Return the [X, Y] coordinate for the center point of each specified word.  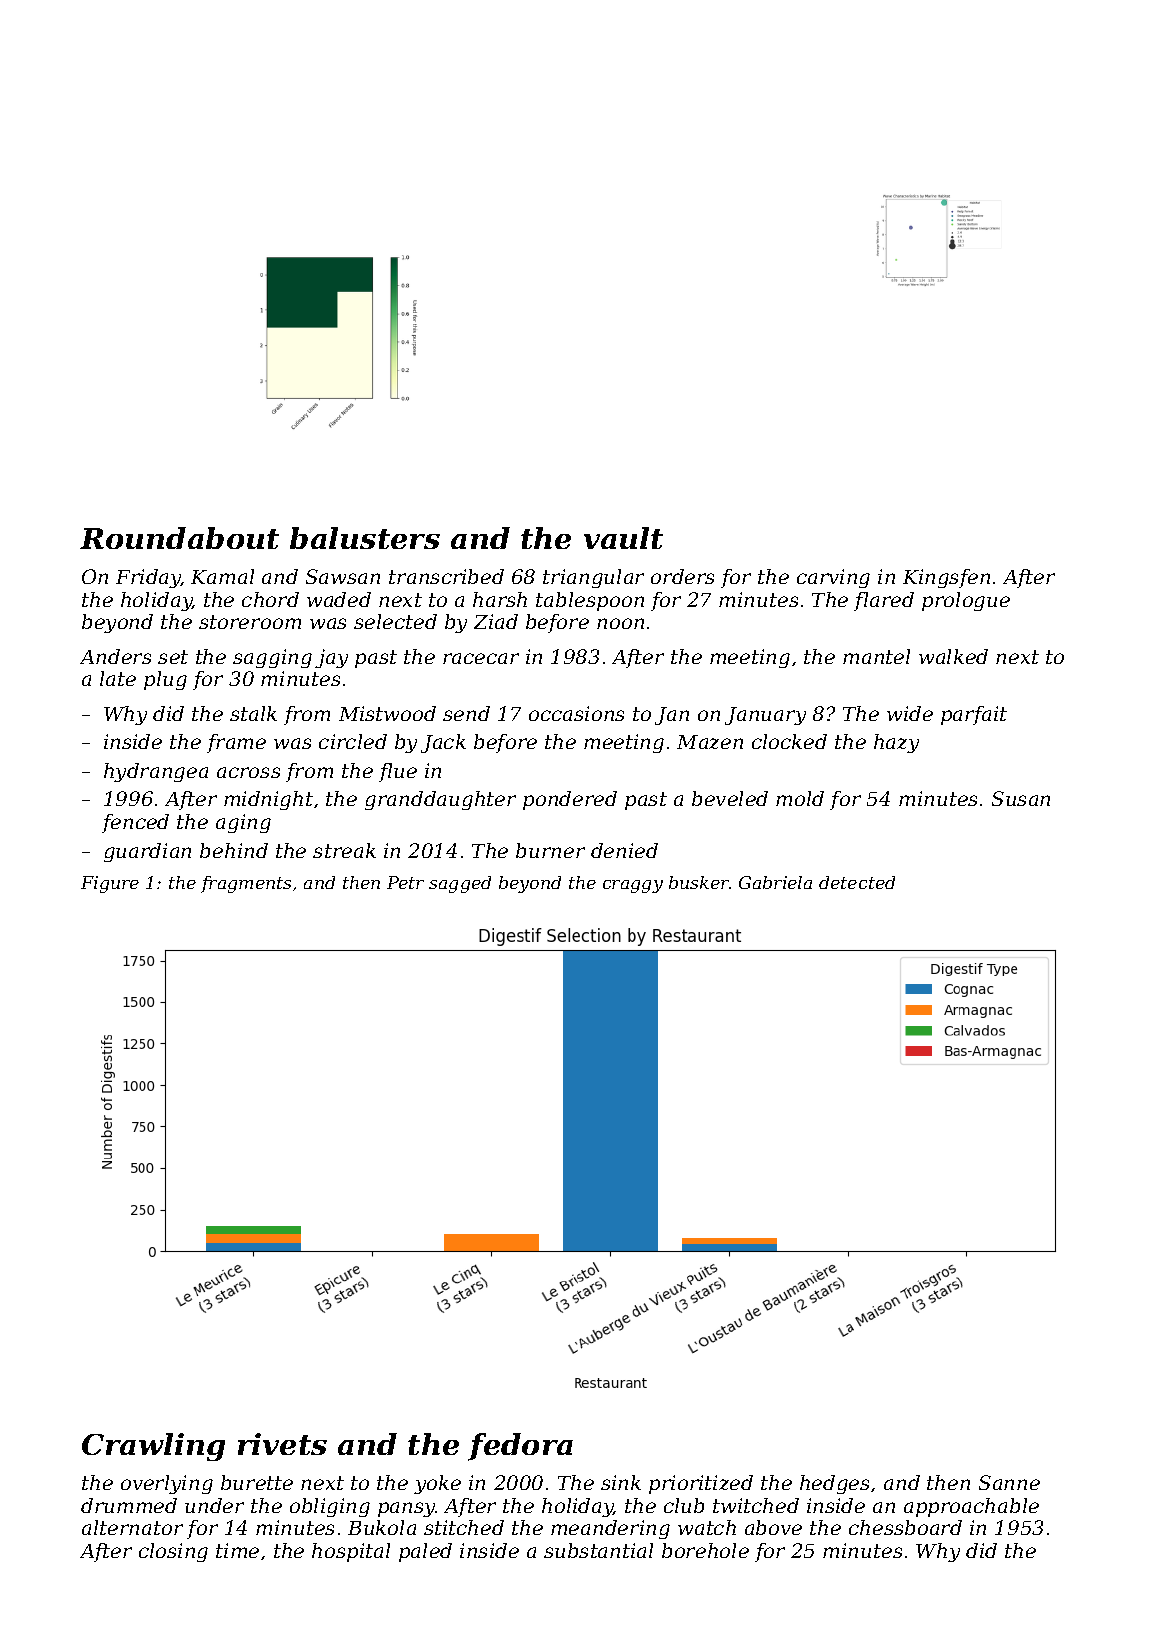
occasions [576, 713]
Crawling [153, 1447]
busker [699, 882]
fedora [520, 1447]
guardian [147, 852]
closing [173, 1552]
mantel [876, 656]
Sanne [1009, 1482]
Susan [1021, 798]
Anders [115, 656]
